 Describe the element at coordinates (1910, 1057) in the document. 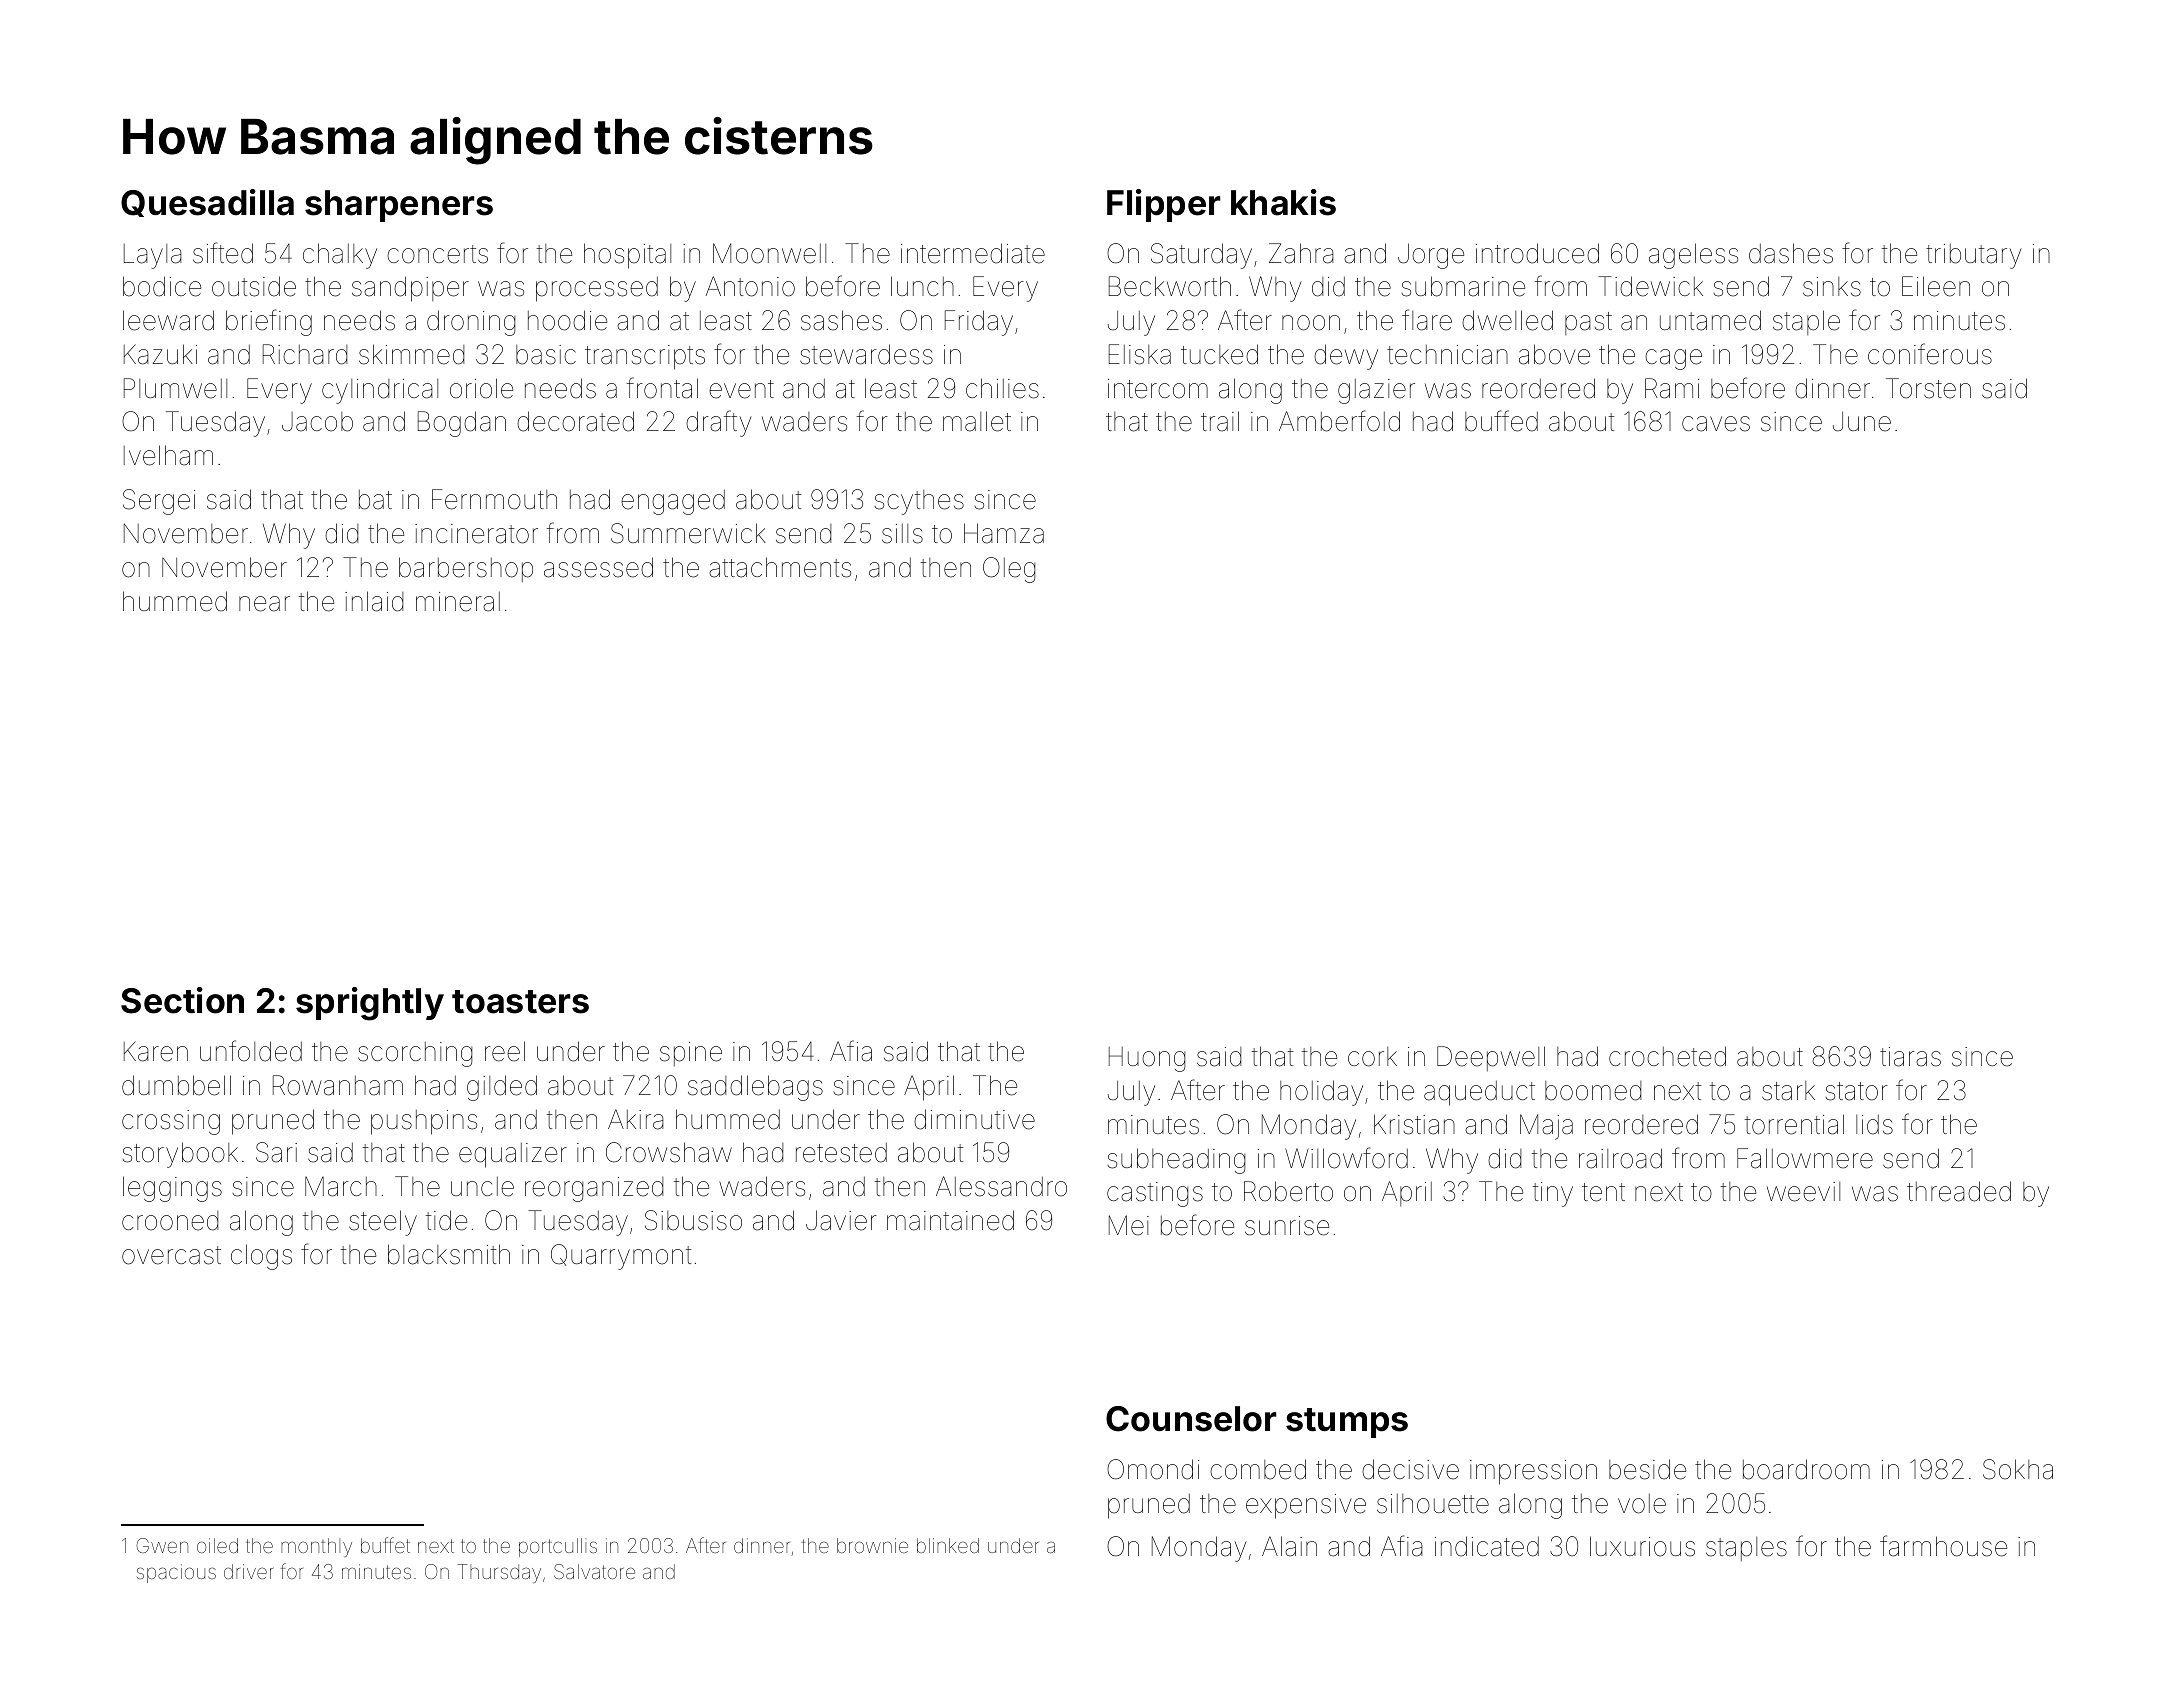

I see `tiaras` at that location.
